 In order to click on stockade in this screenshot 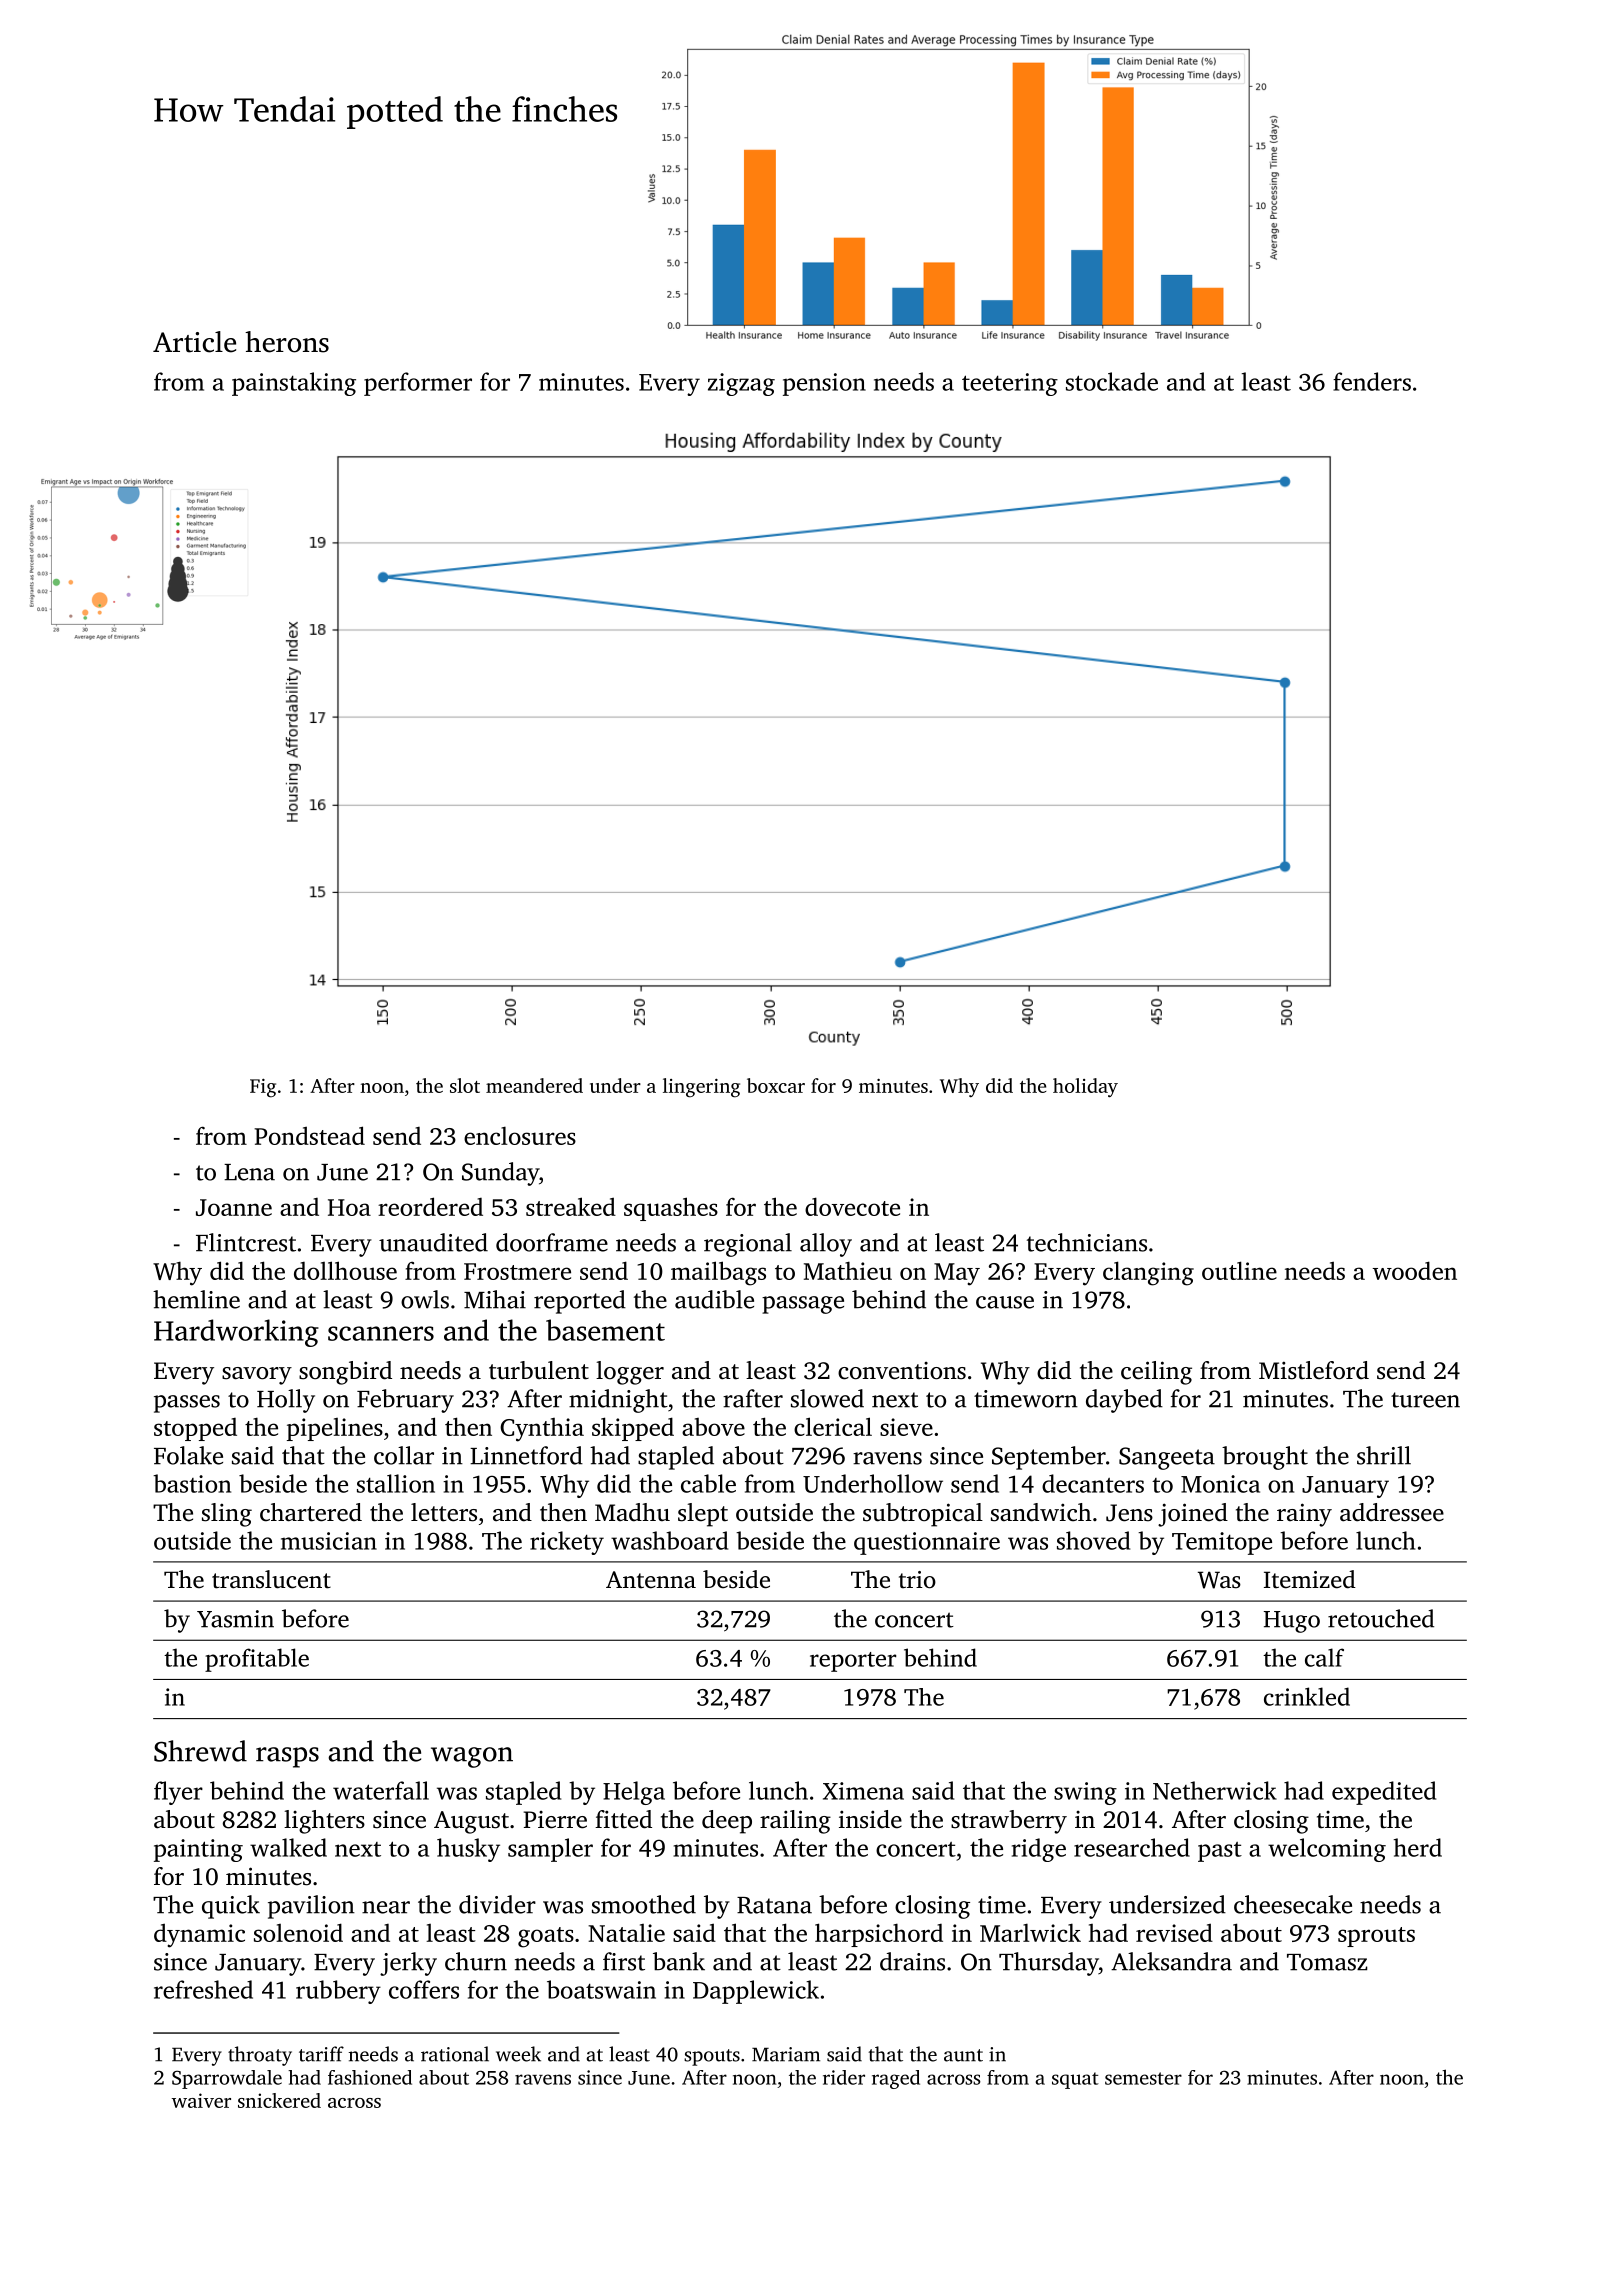, I will do `click(1112, 381)`.
